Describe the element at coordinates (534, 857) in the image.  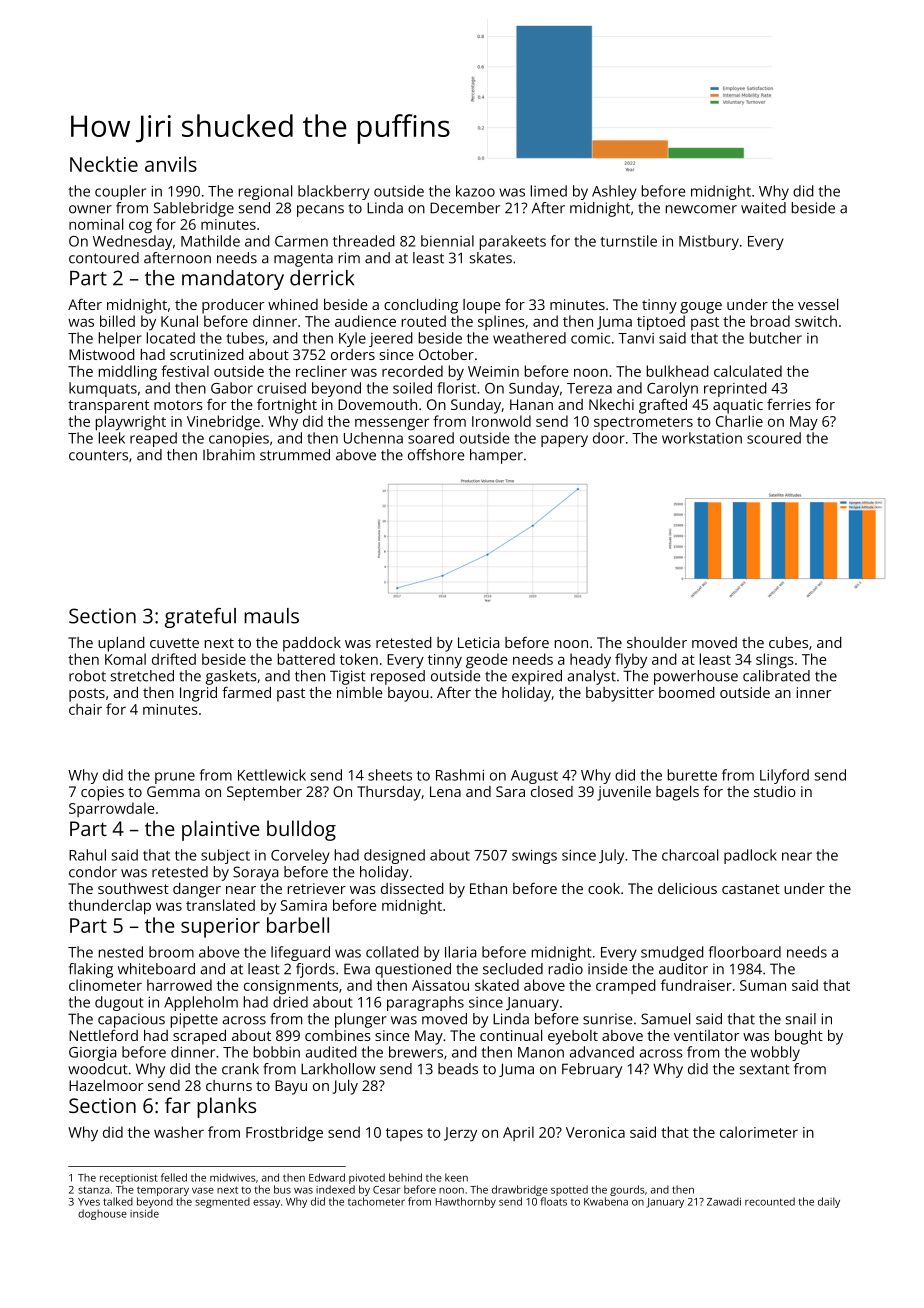
I see `swings` at that location.
